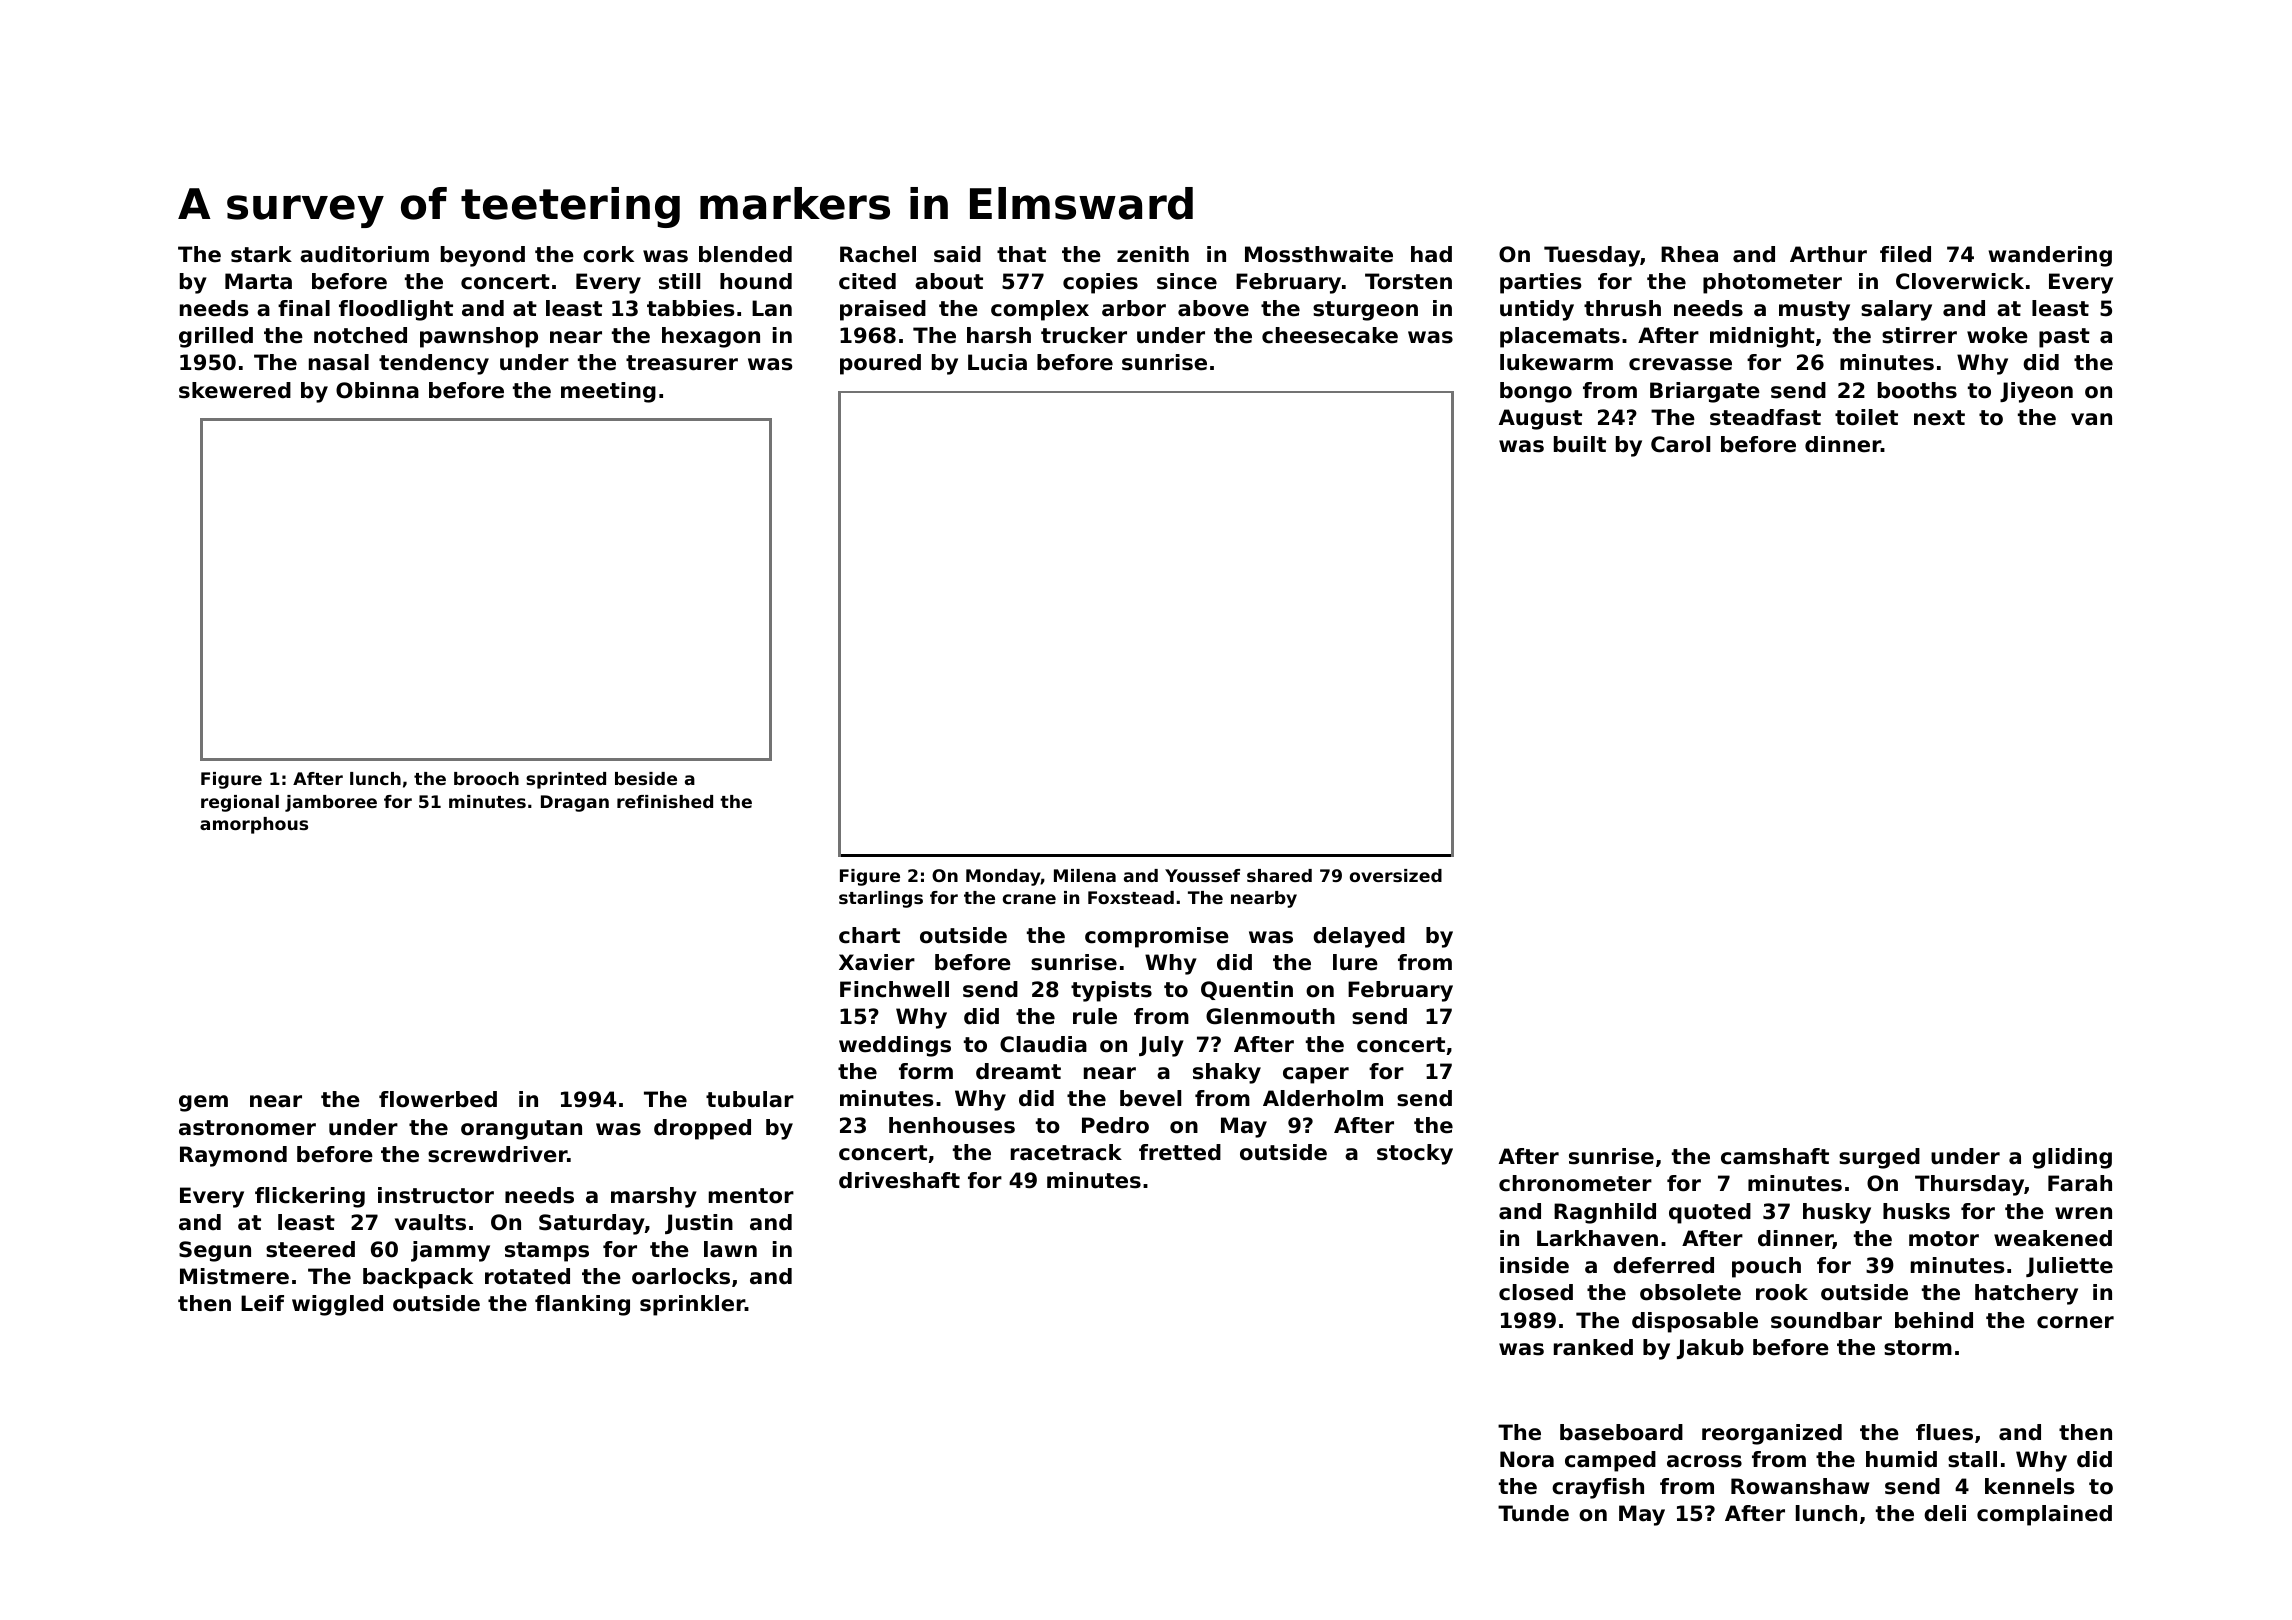 This screenshot has width=2292, height=1620. Describe the element at coordinates (331, 803) in the screenshot. I see `jamboree` at that location.
